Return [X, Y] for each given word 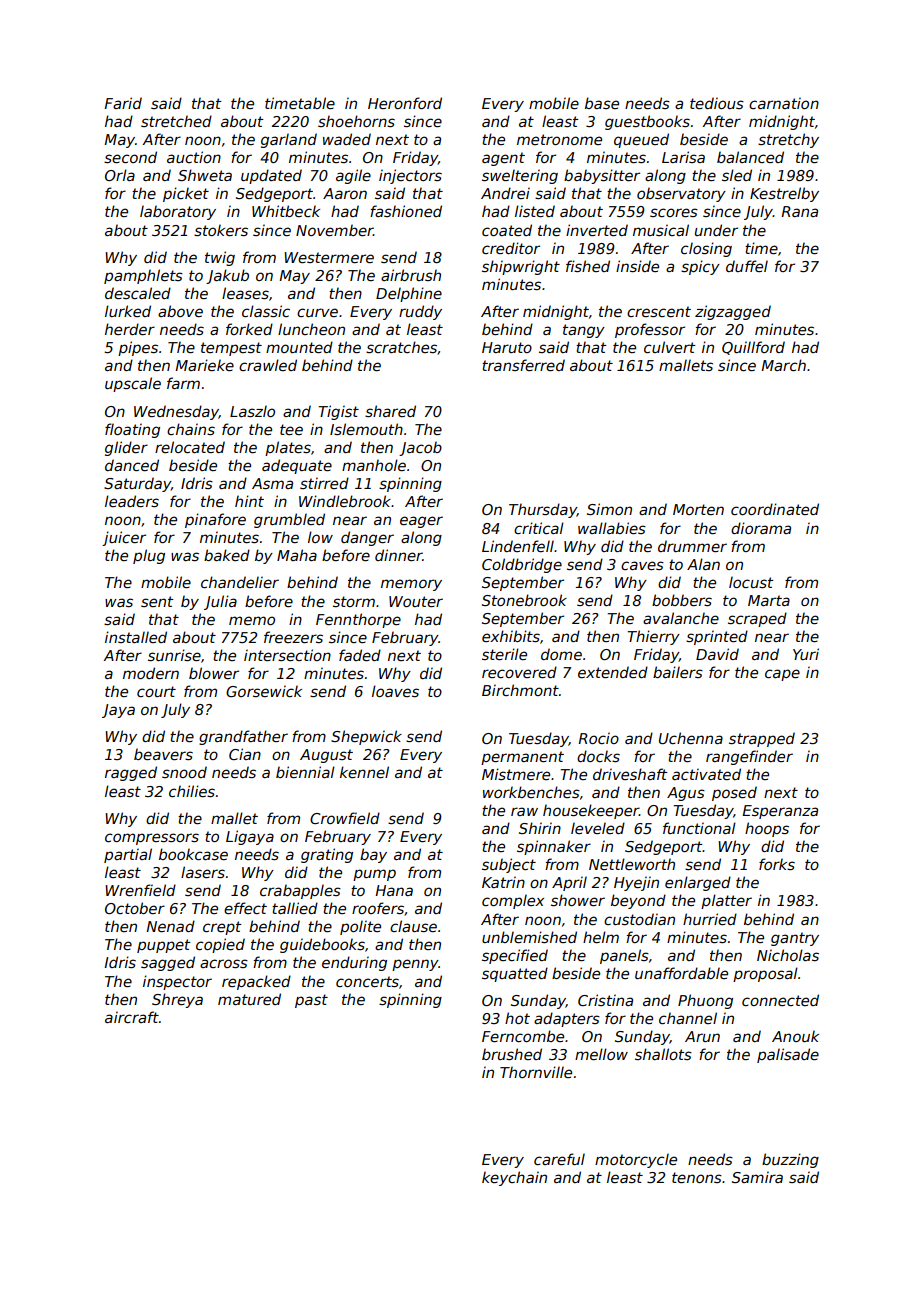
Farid [123, 103]
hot [517, 1018]
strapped [762, 739]
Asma [272, 483]
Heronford [405, 103]
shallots [663, 1054]
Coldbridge [522, 565]
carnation [784, 103]
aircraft [132, 1017]
